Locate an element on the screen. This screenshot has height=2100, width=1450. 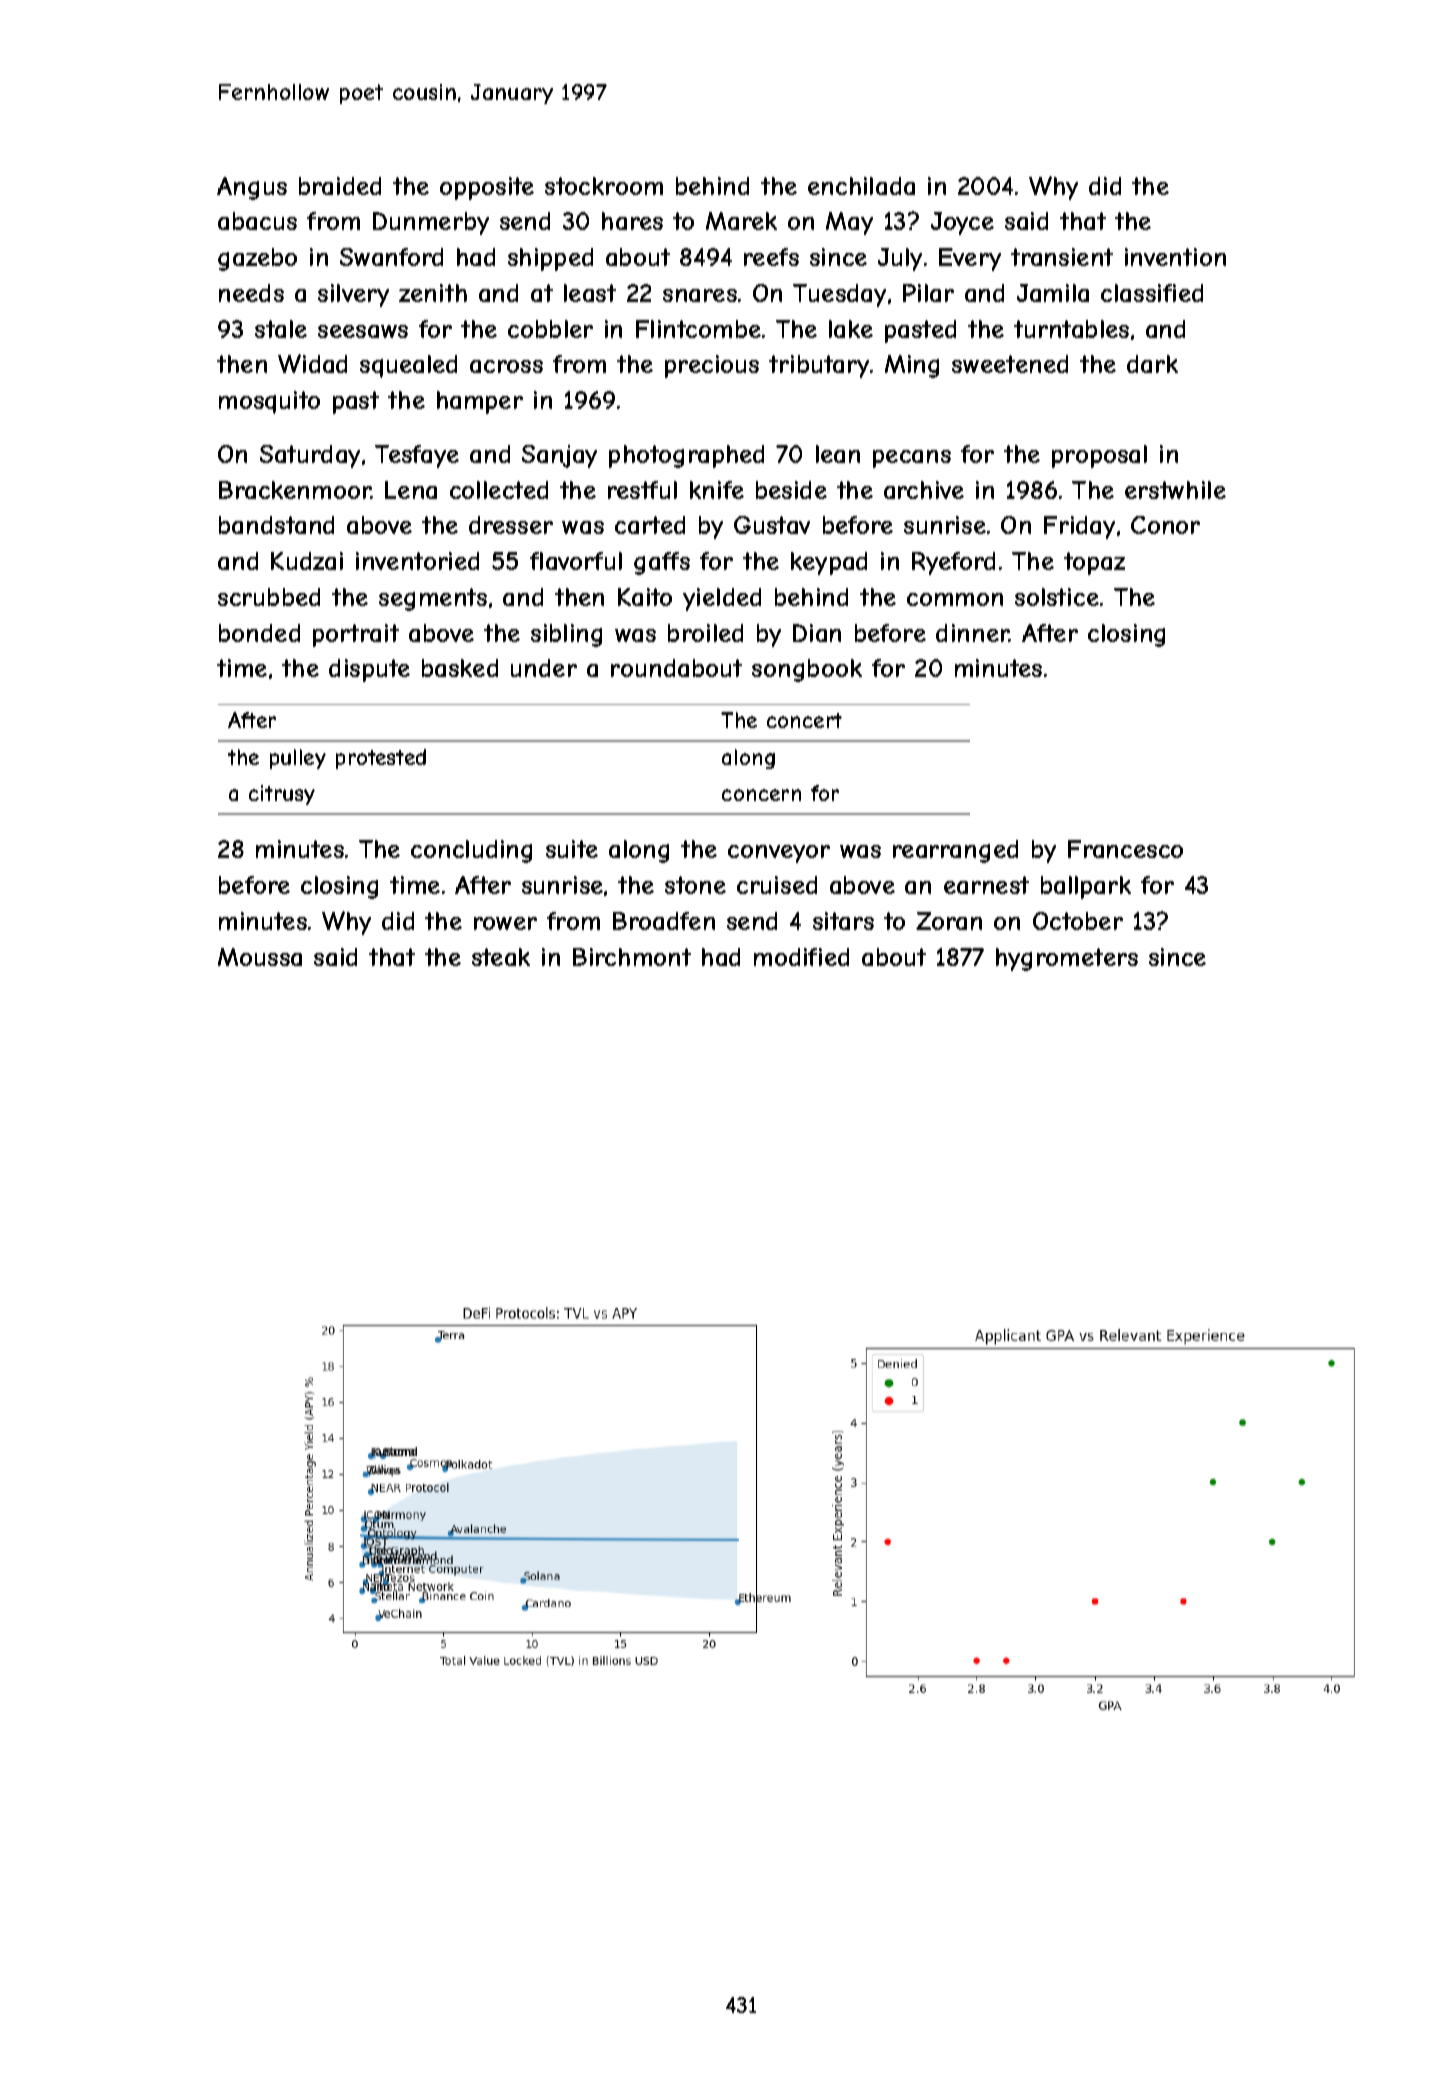
suite is located at coordinates (572, 849).
